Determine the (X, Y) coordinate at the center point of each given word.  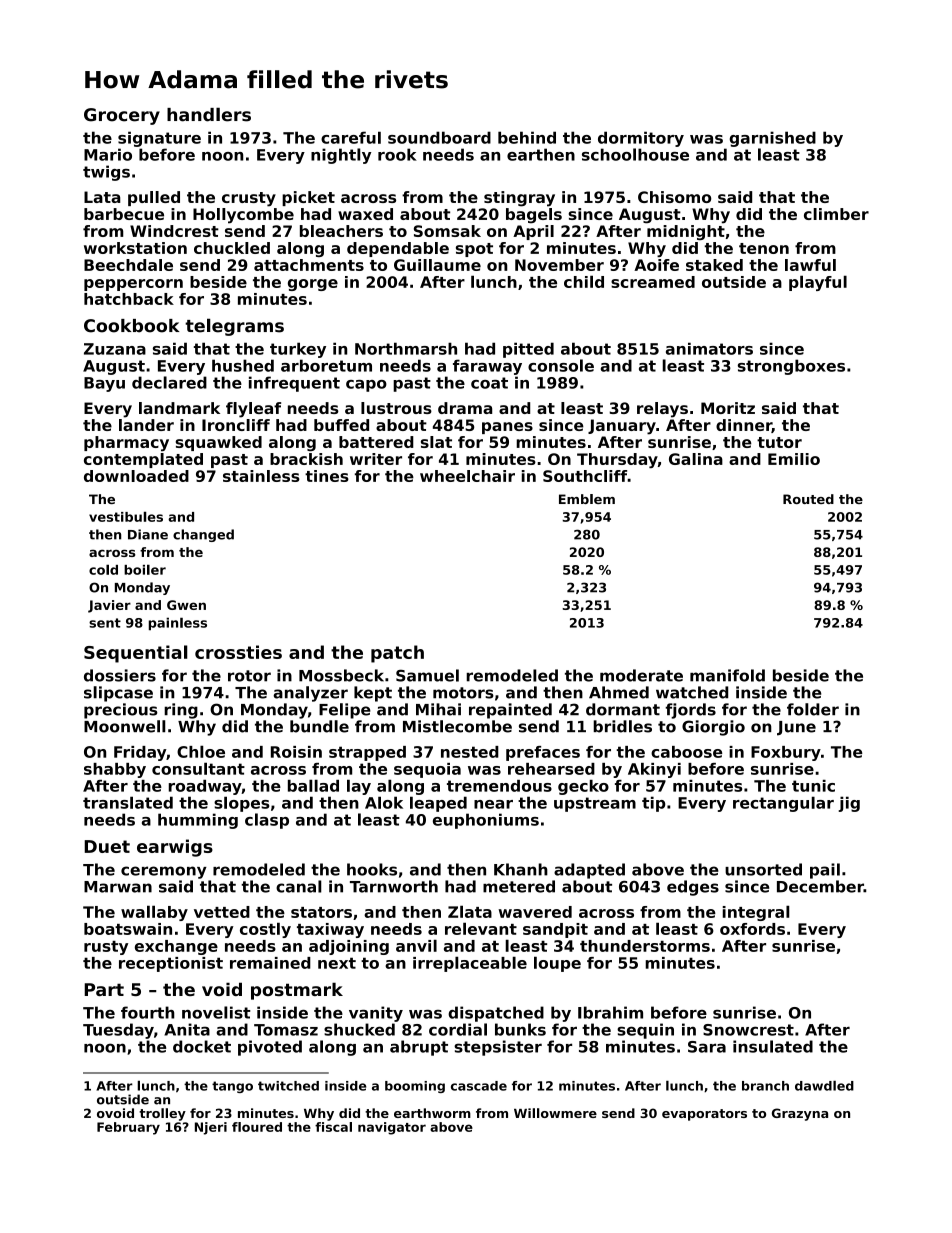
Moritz (728, 408)
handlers (209, 114)
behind (527, 137)
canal (299, 886)
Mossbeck (341, 675)
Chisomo (674, 197)
